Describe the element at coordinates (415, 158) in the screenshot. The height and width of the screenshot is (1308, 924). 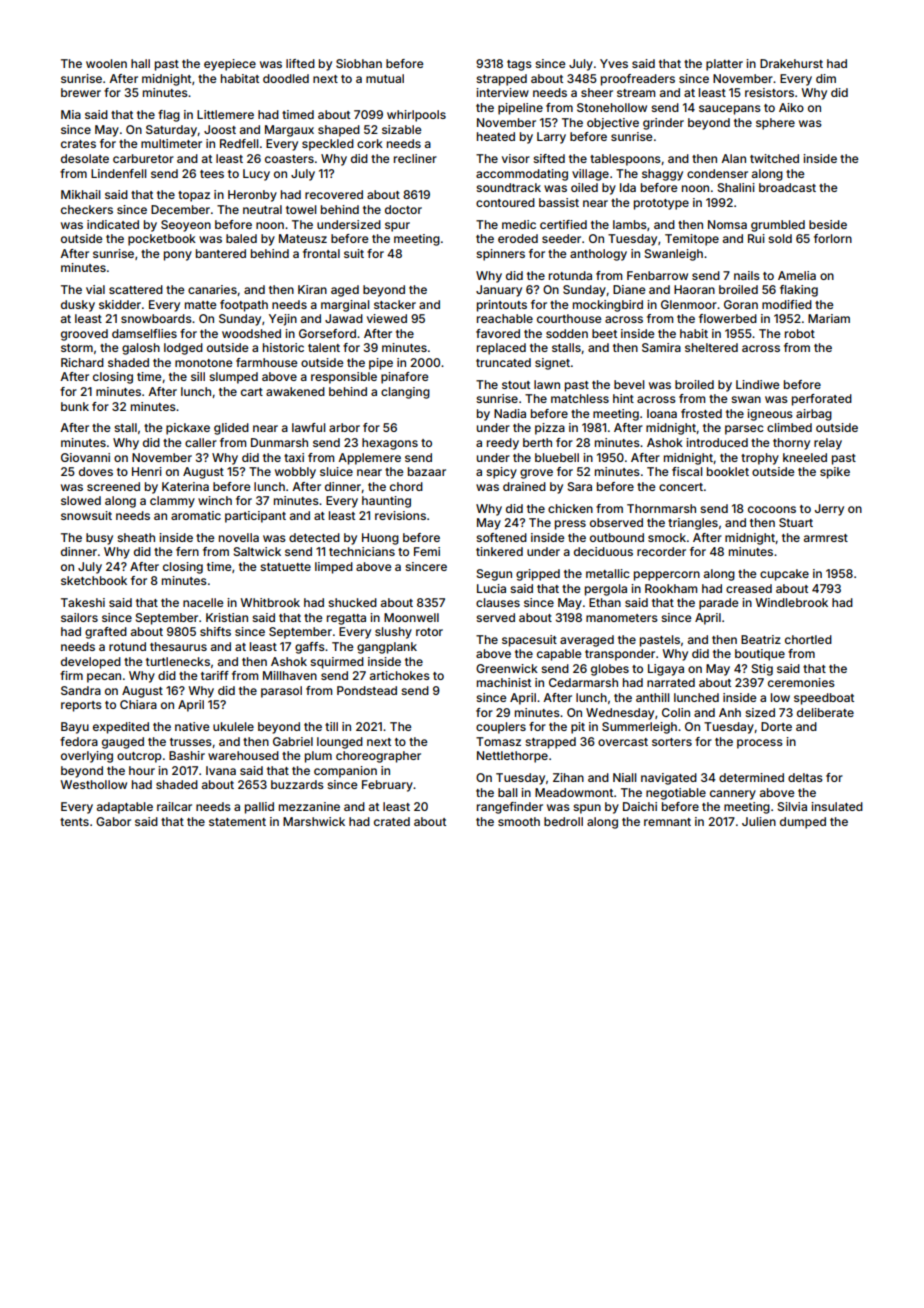
I see `recliner` at that location.
